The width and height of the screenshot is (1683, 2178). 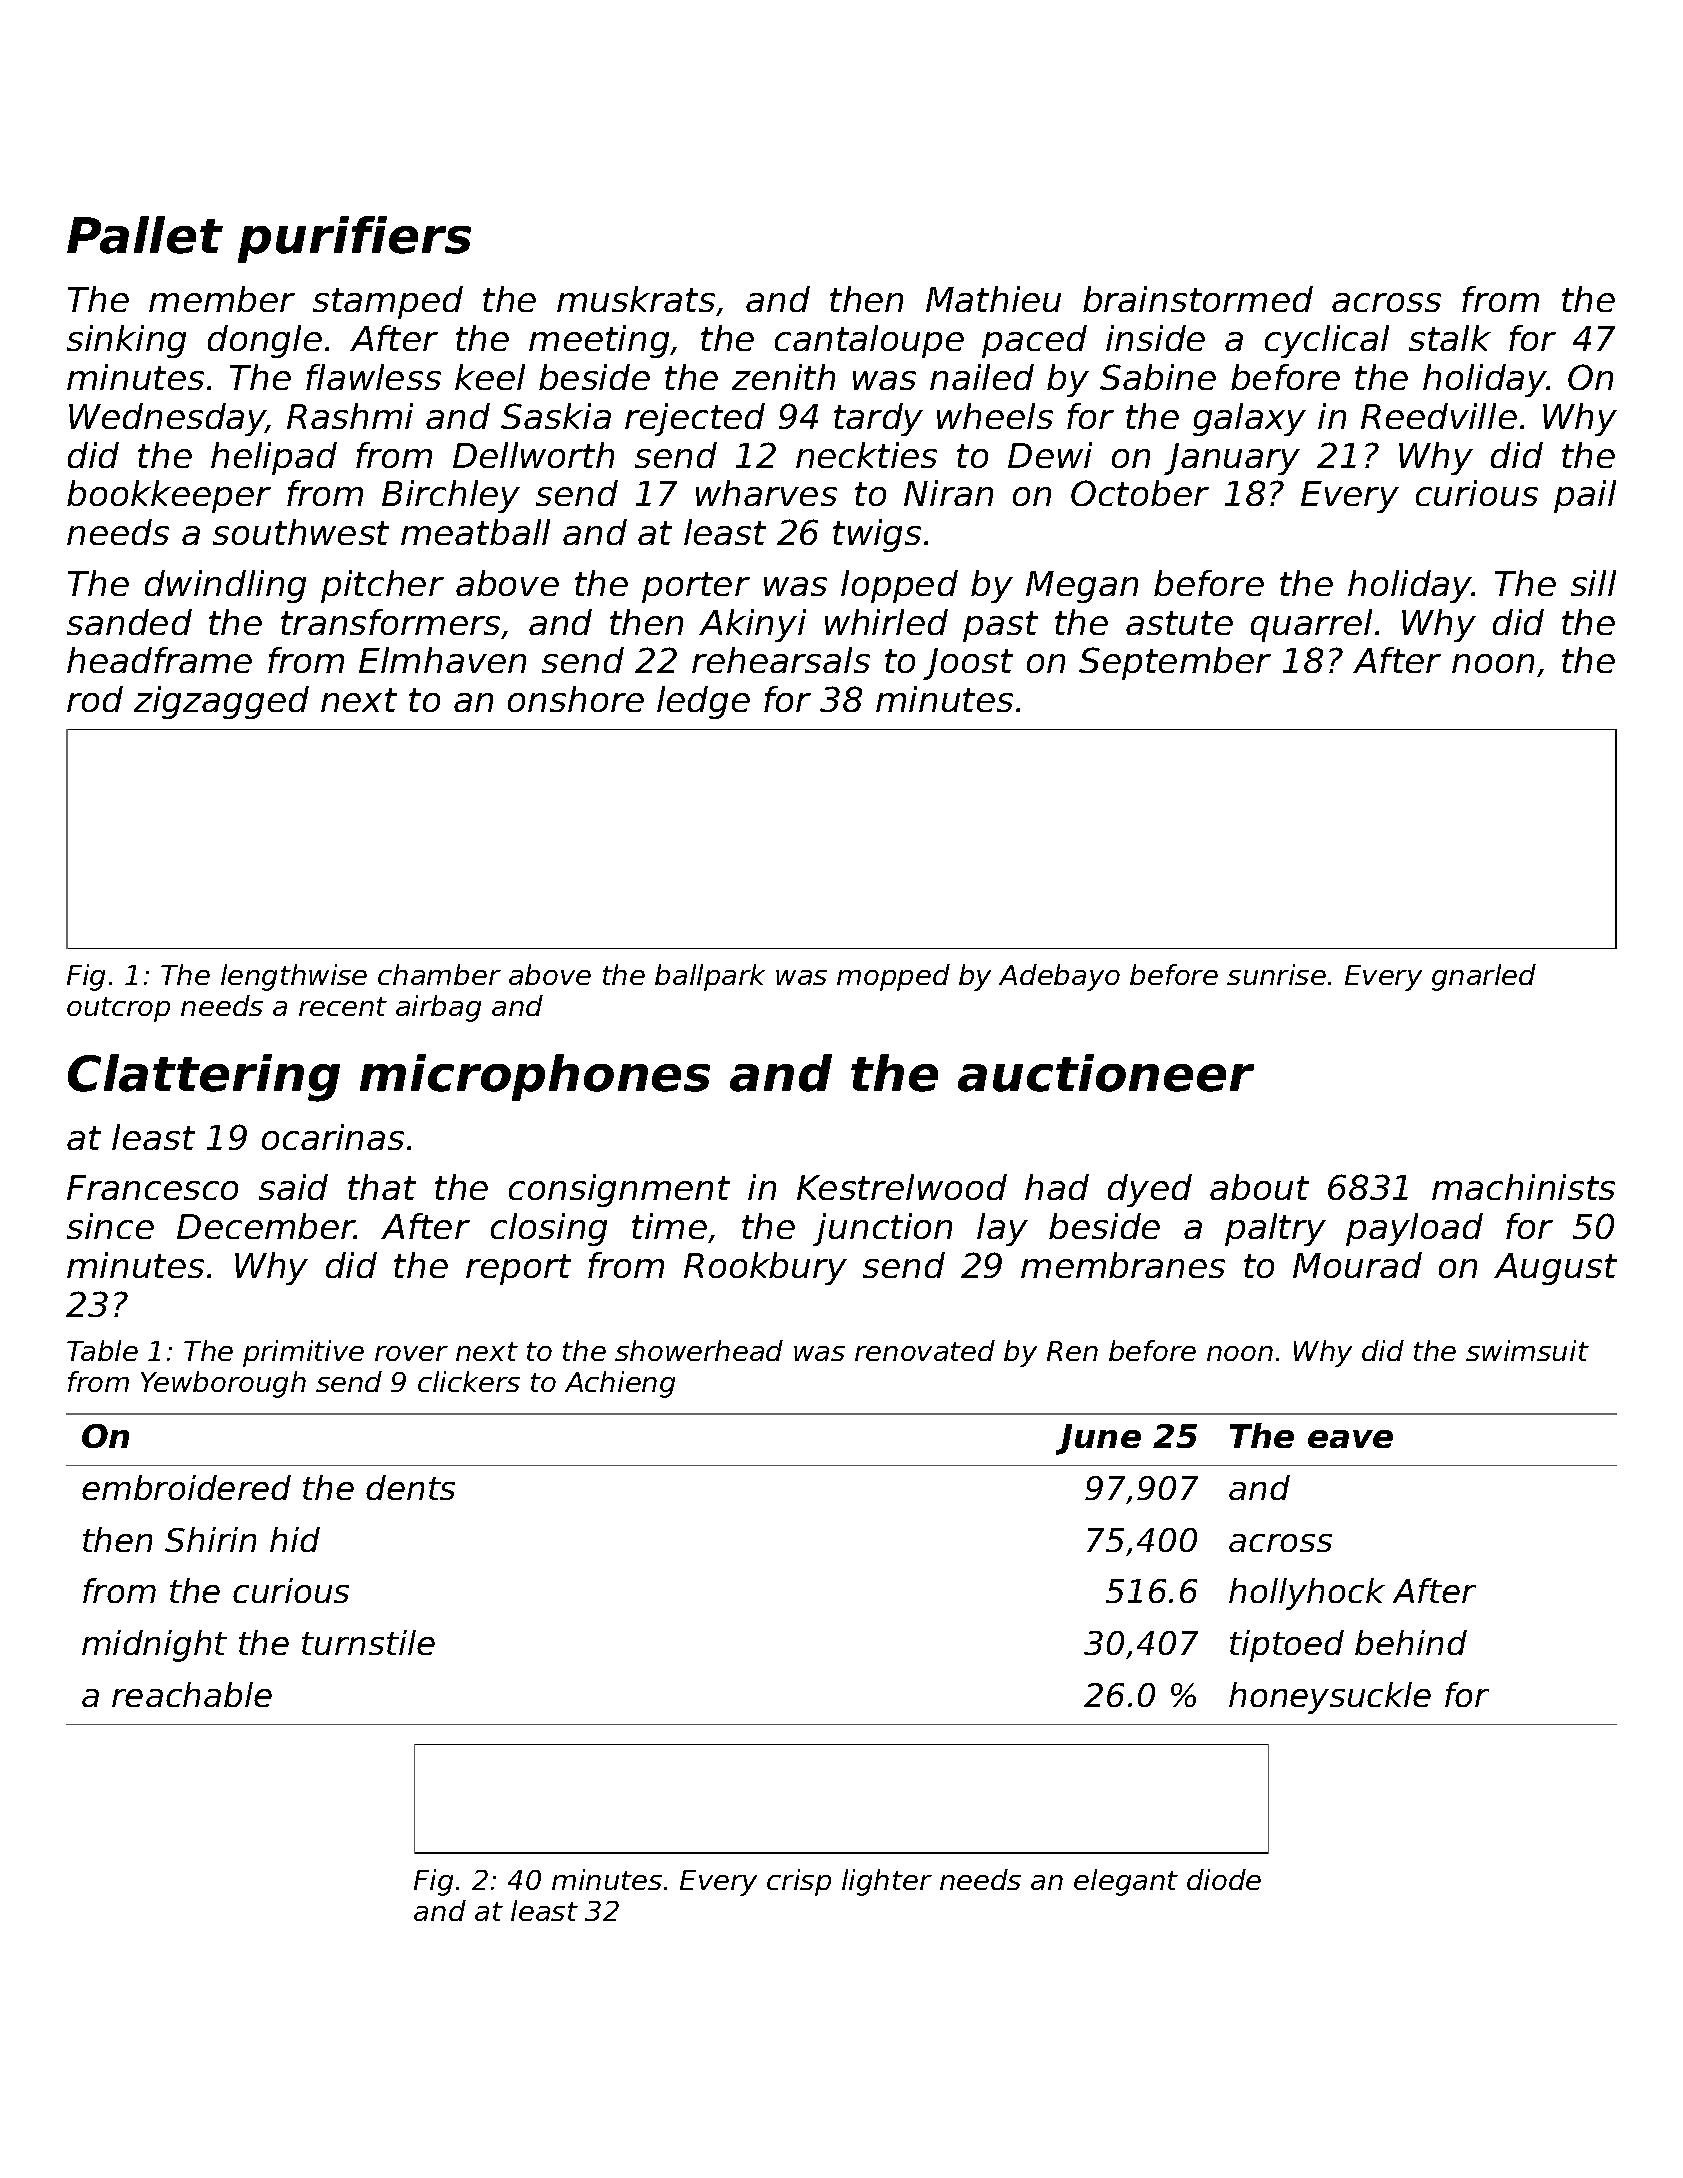 I want to click on renovated, so click(x=925, y=1350).
